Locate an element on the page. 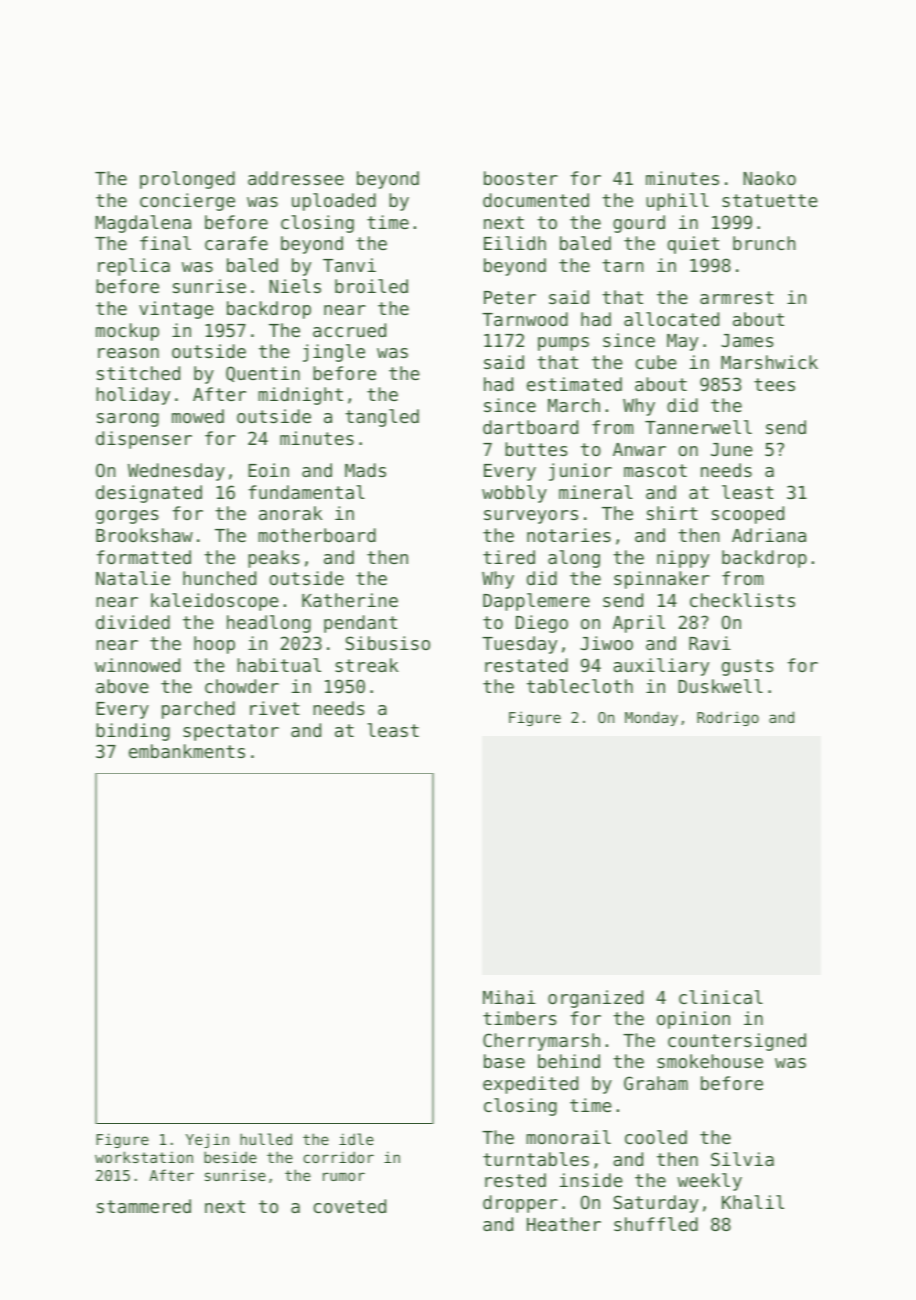 Image resolution: width=916 pixels, height=1300 pixels. Naoko is located at coordinates (769, 178).
